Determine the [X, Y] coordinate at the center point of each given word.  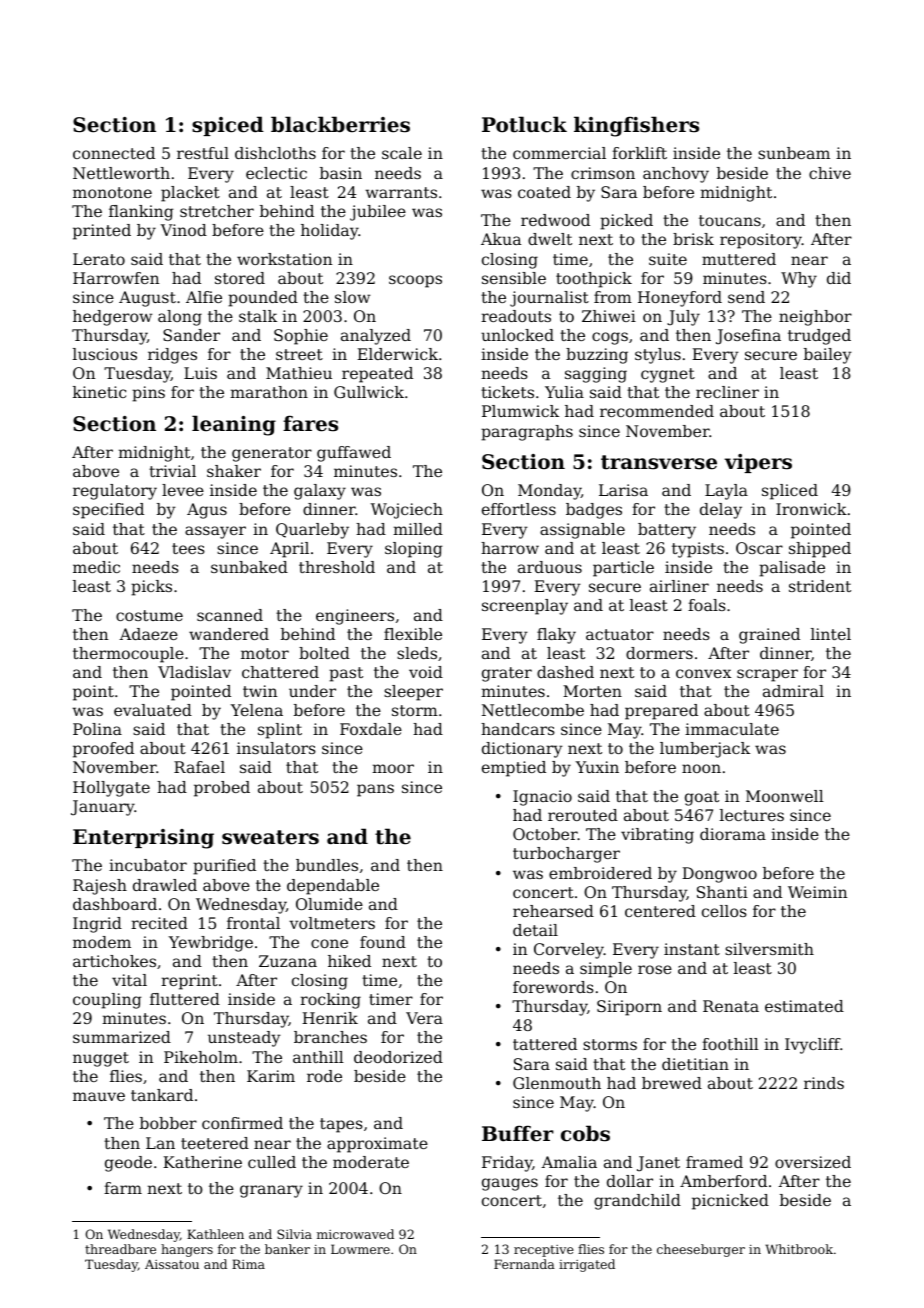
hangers [187, 1250]
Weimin [817, 892]
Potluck [524, 124]
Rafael [199, 767]
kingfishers [636, 126]
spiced [228, 126]
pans [375, 790]
